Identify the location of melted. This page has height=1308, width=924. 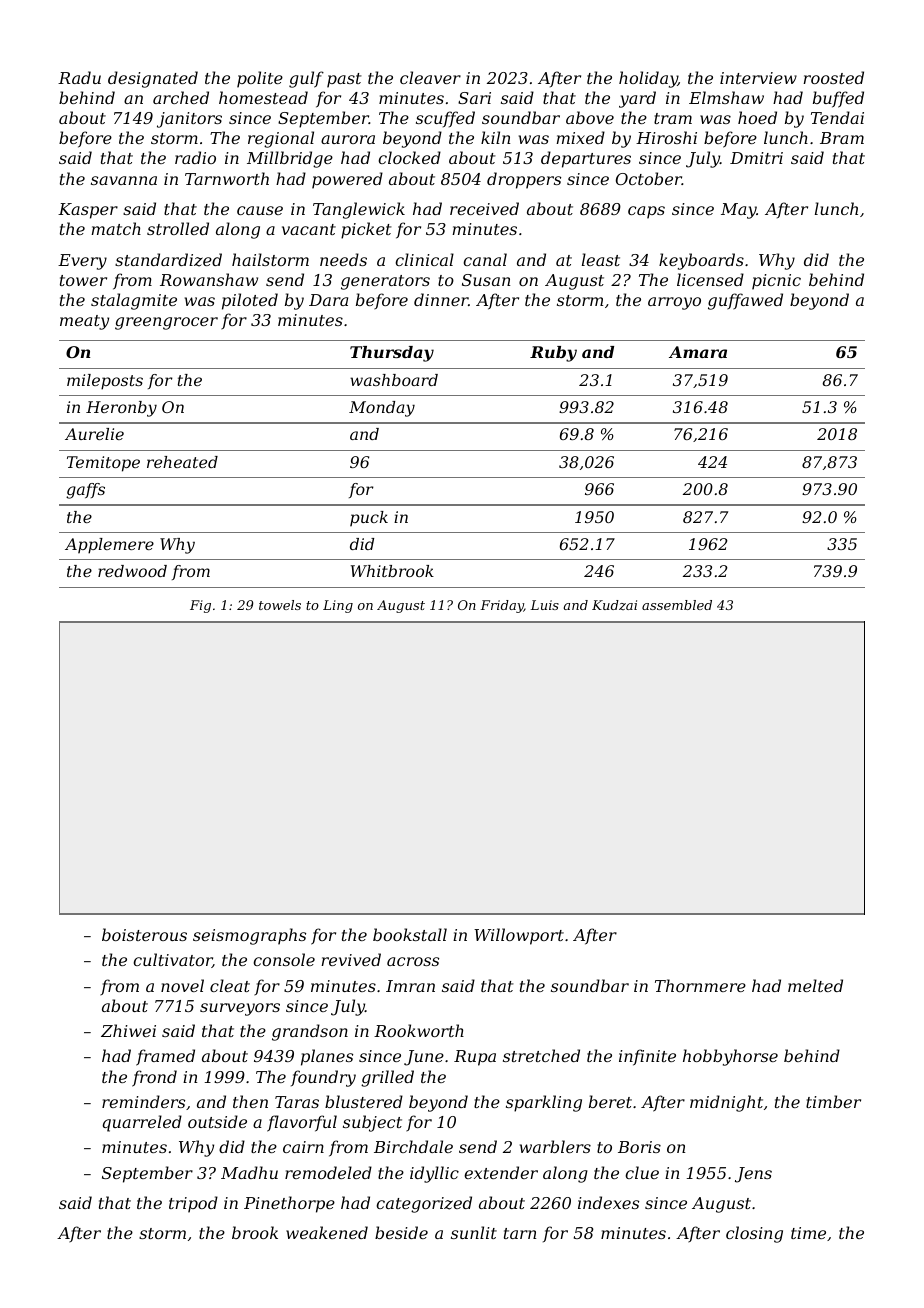
(815, 985).
